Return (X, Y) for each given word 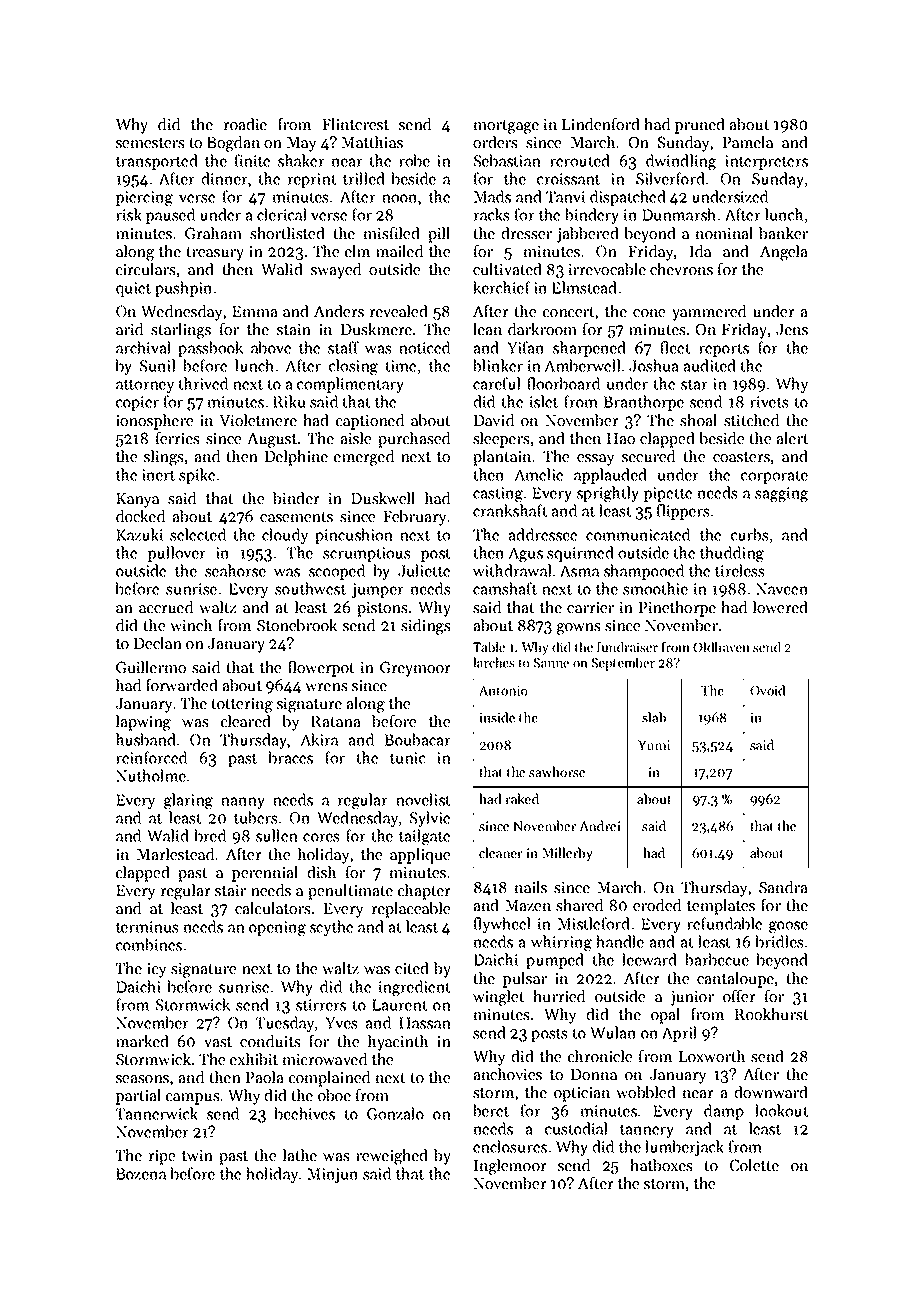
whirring (561, 943)
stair (230, 890)
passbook (210, 349)
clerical (282, 214)
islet (544, 401)
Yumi (654, 745)
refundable (724, 923)
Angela (784, 253)
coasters (741, 457)
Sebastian (507, 160)
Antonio (503, 691)
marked (142, 1041)
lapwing (143, 723)
